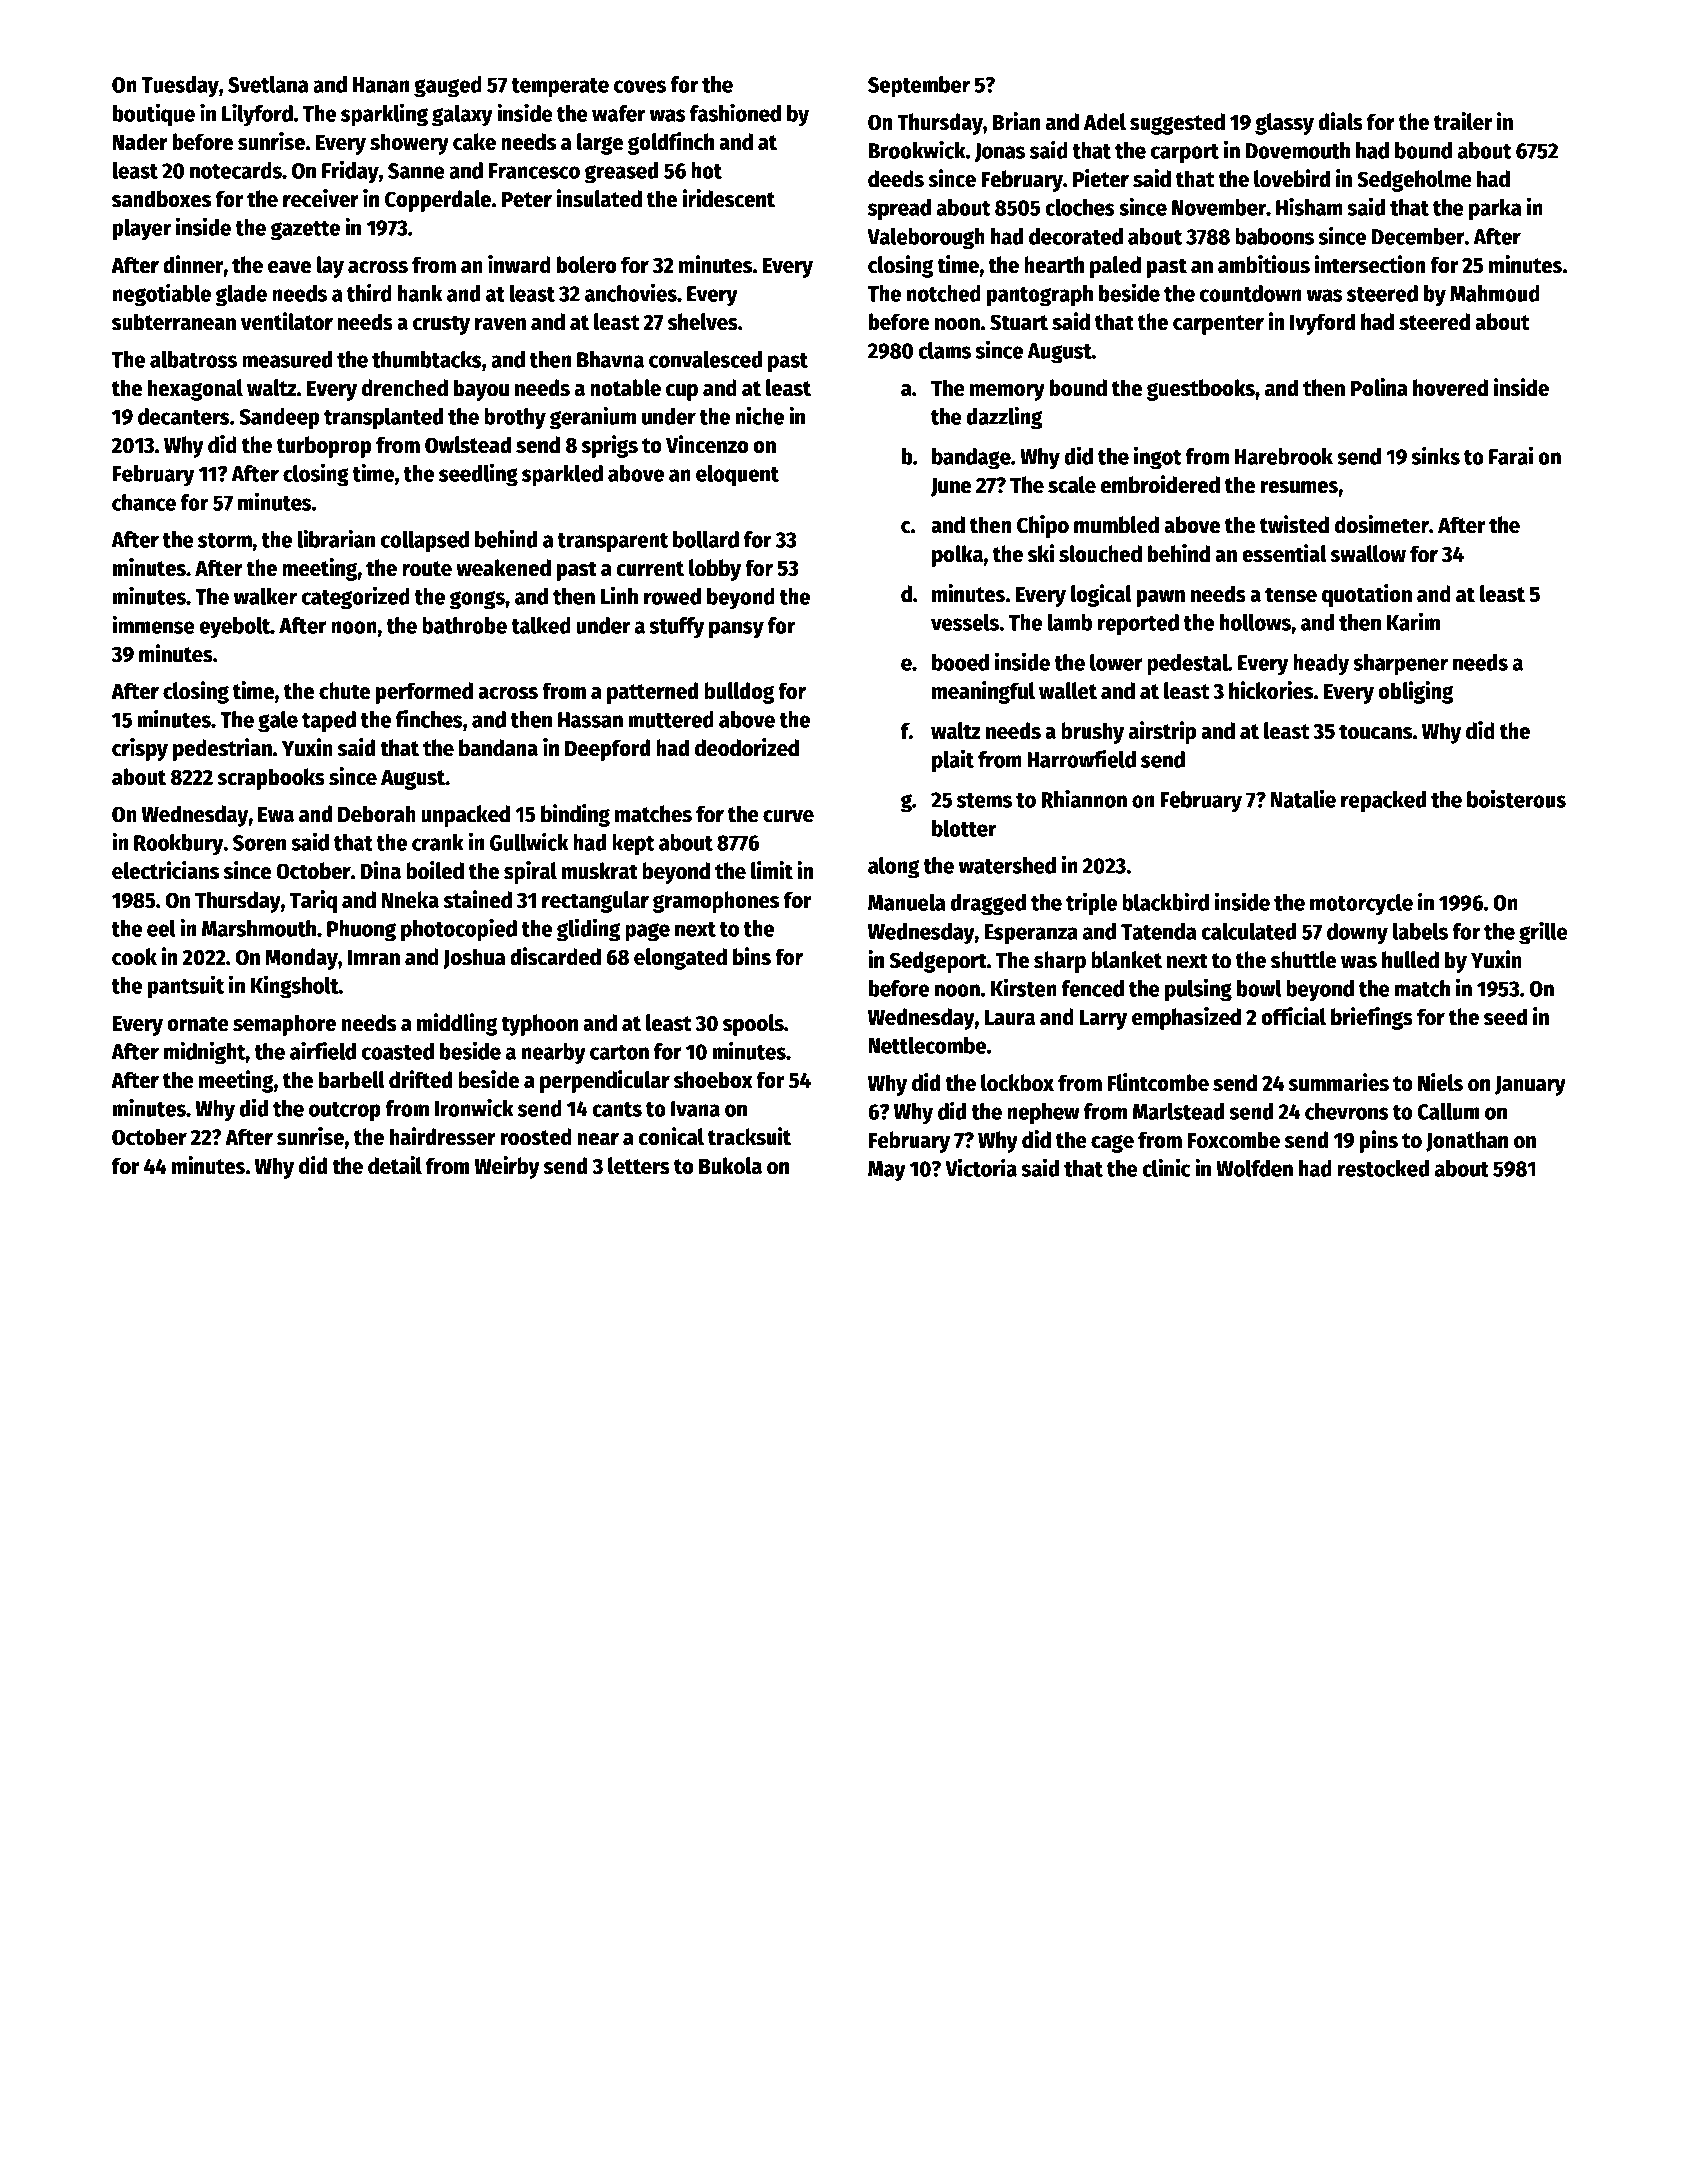 This document has height=2178, width=1683. Describe the element at coordinates (1436, 455) in the document. I see `sinks` at that location.
